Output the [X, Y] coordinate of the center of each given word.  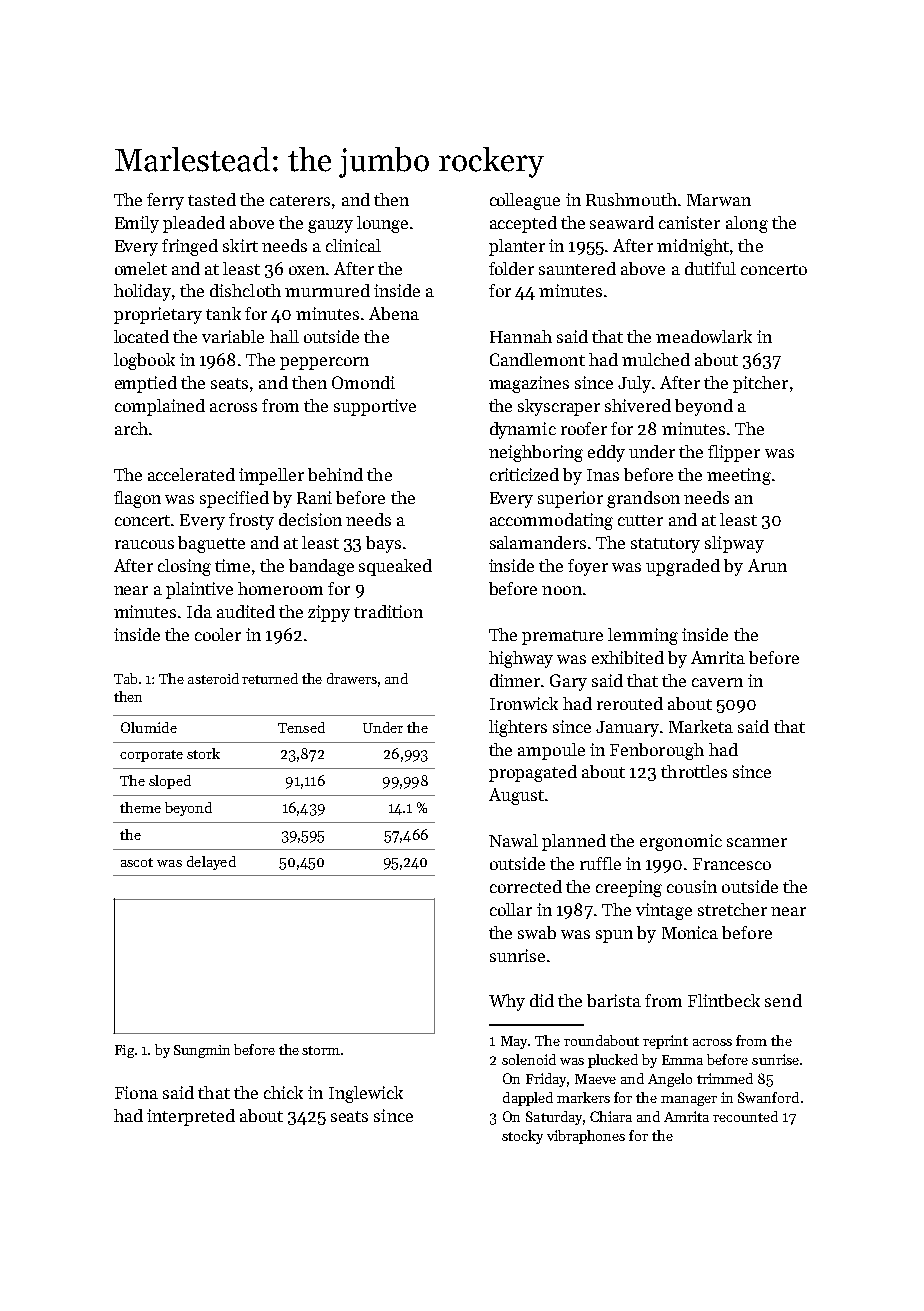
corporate [151, 756]
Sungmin [202, 1051]
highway [521, 659]
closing [184, 567]
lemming [643, 636]
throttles [694, 771]
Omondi [363, 382]
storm [321, 1050]
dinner [515, 680]
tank [223, 313]
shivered [638, 405]
